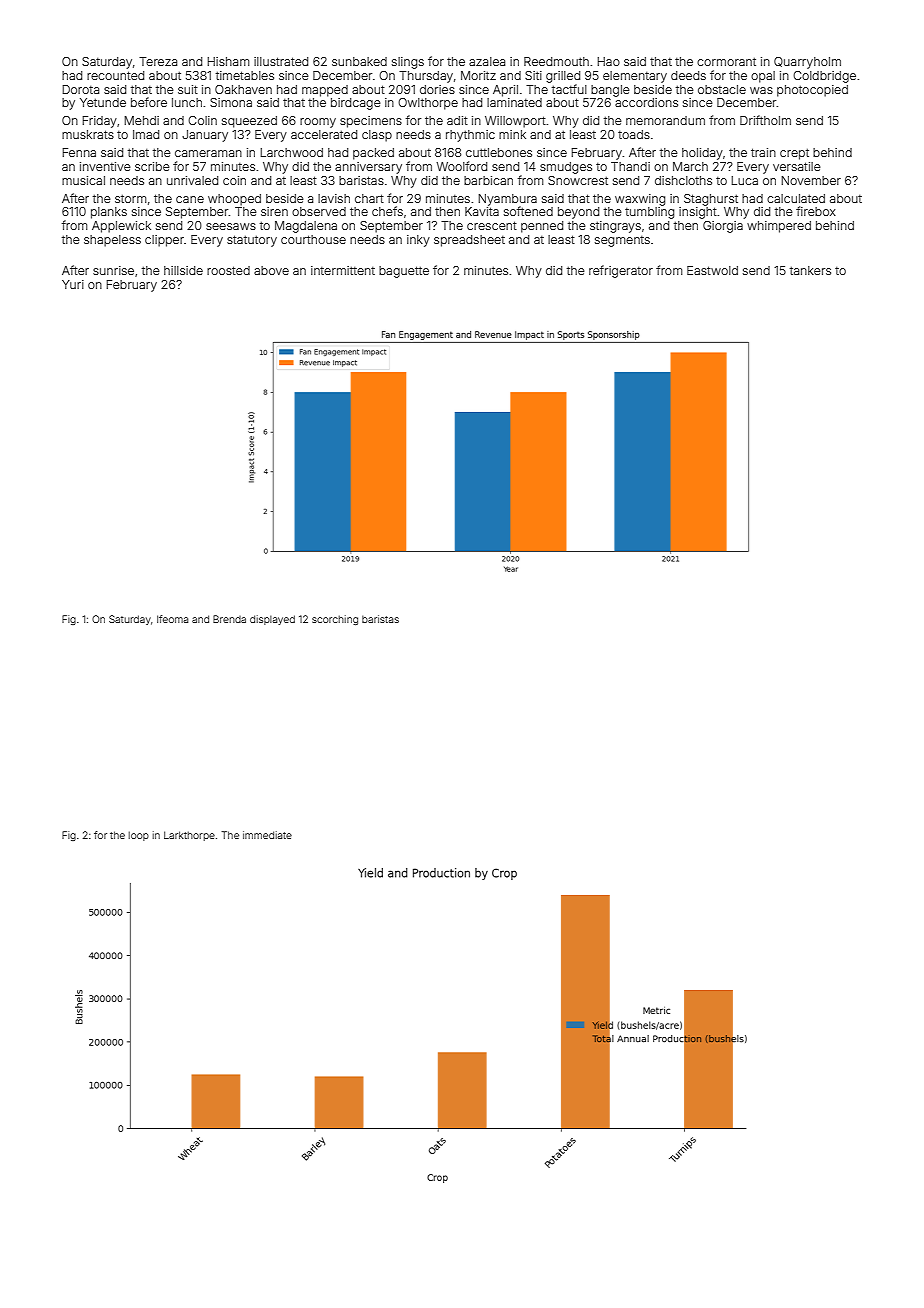  Describe the element at coordinates (712, 270) in the screenshot. I see `Eastwold` at that location.
